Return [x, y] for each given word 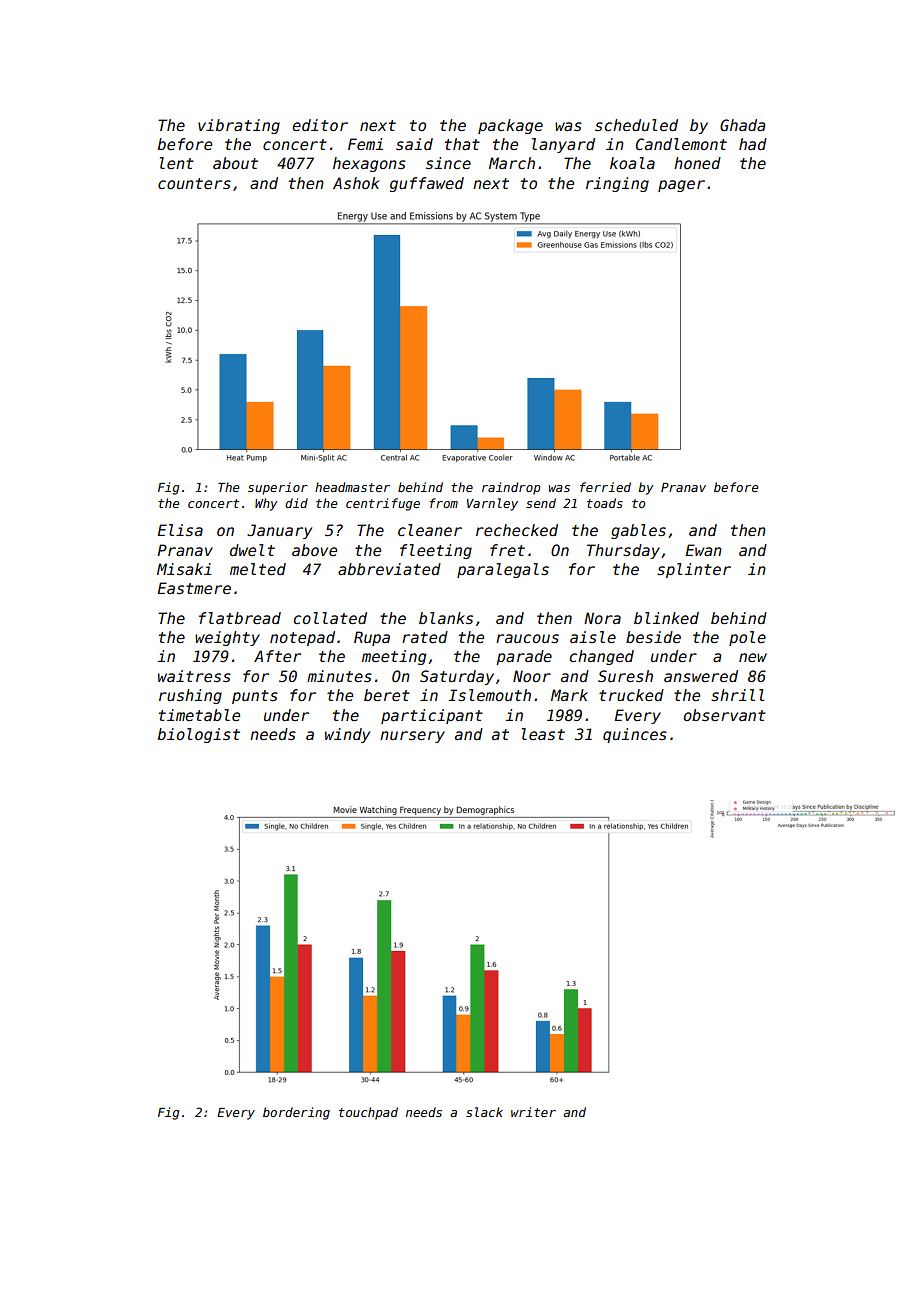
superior [278, 488]
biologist [199, 735]
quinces [635, 735]
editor [320, 125]
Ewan [703, 550]
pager [681, 186]
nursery [412, 737]
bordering [296, 1113]
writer [533, 1112]
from [443, 503]
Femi [365, 144]
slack [484, 1112]
